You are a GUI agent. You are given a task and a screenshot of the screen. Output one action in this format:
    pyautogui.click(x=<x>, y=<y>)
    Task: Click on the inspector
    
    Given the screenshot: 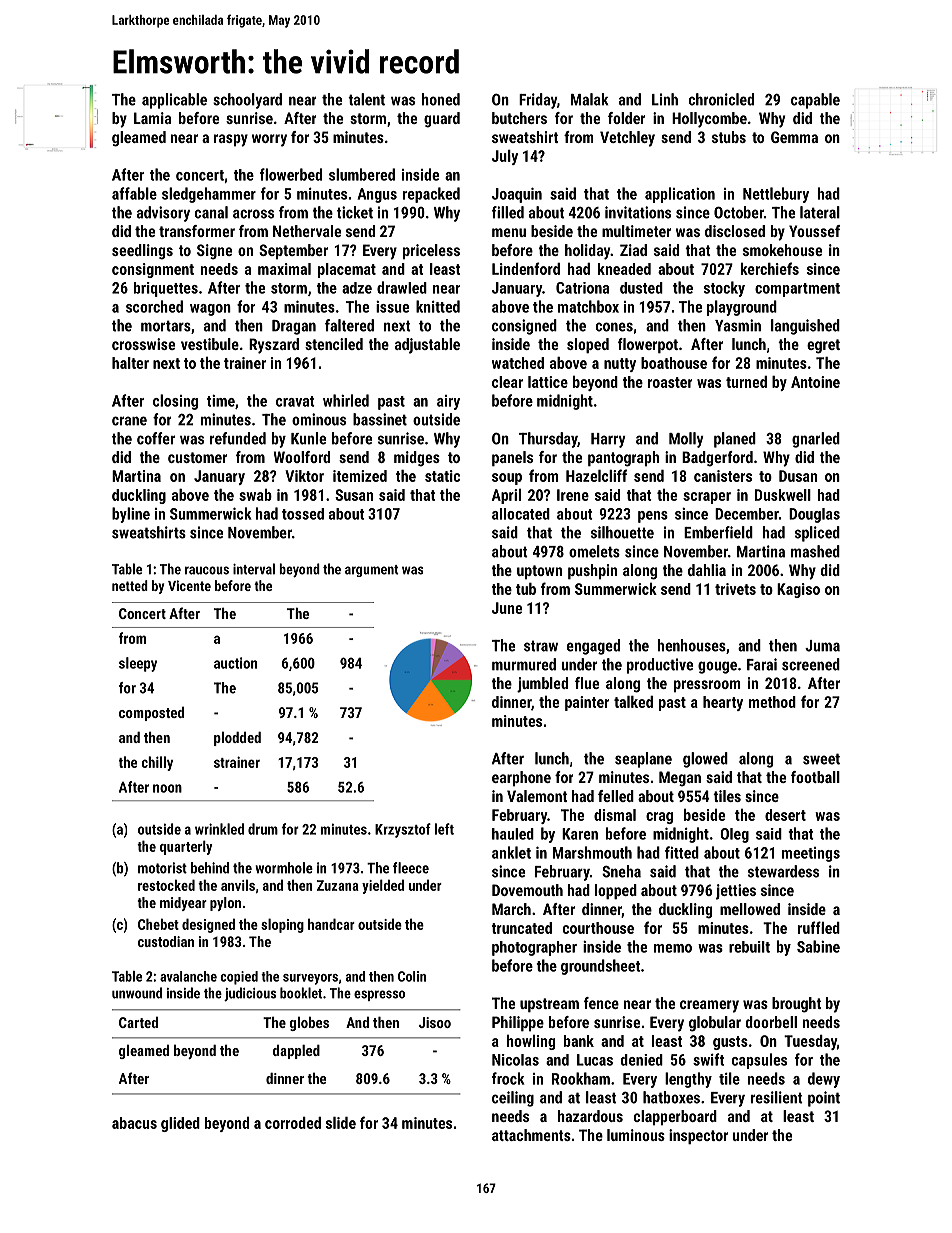 What is the action you would take?
    pyautogui.click(x=698, y=1136)
